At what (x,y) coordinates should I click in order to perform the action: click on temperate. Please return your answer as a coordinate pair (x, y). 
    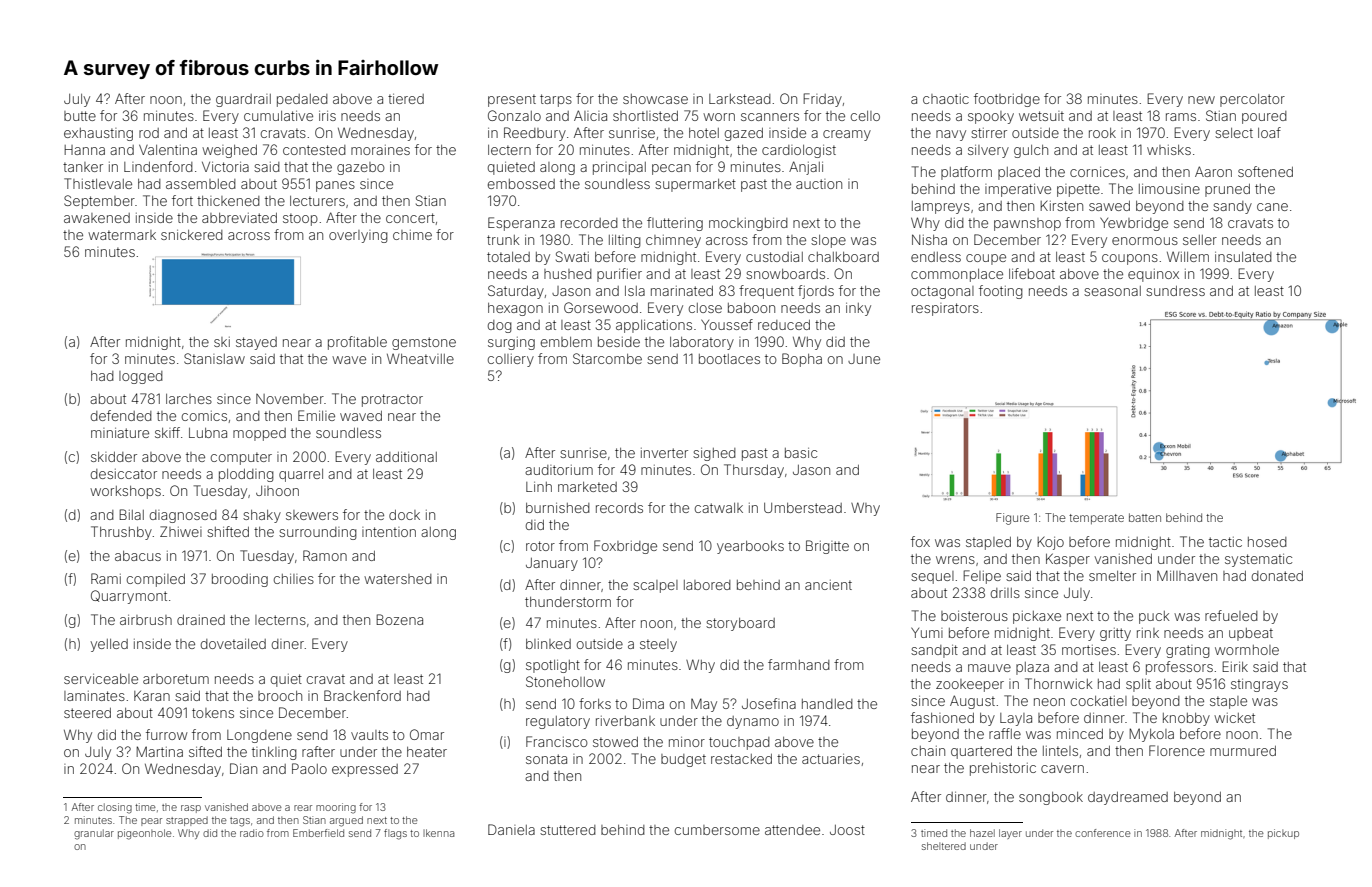
    Looking at the image, I should click on (1096, 519).
